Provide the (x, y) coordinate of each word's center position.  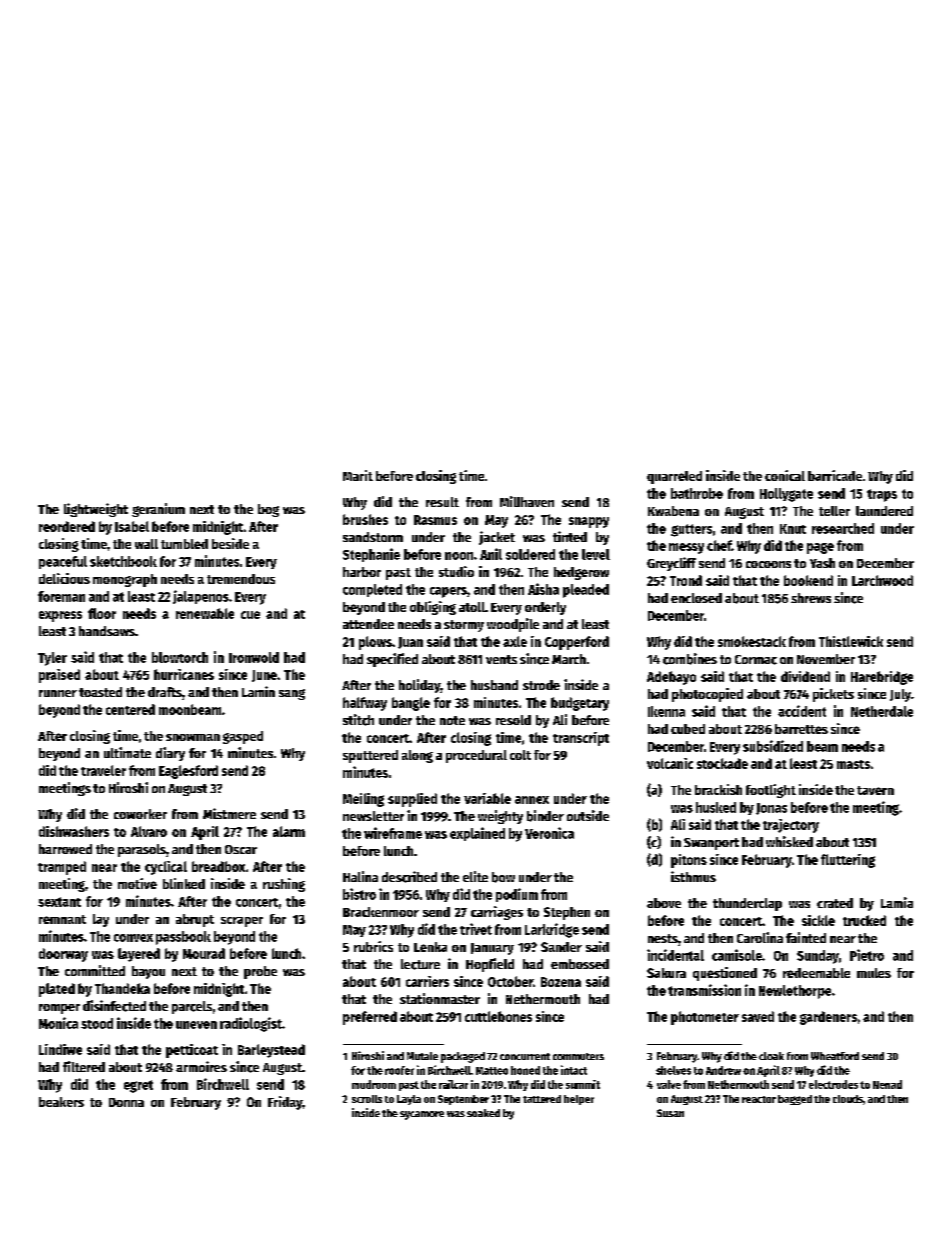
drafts (165, 692)
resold (513, 720)
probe (260, 972)
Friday (285, 1103)
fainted (806, 937)
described (409, 877)
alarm (289, 831)
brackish (718, 789)
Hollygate (786, 495)
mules (874, 973)
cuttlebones (498, 1016)
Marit (358, 475)
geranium (158, 510)
